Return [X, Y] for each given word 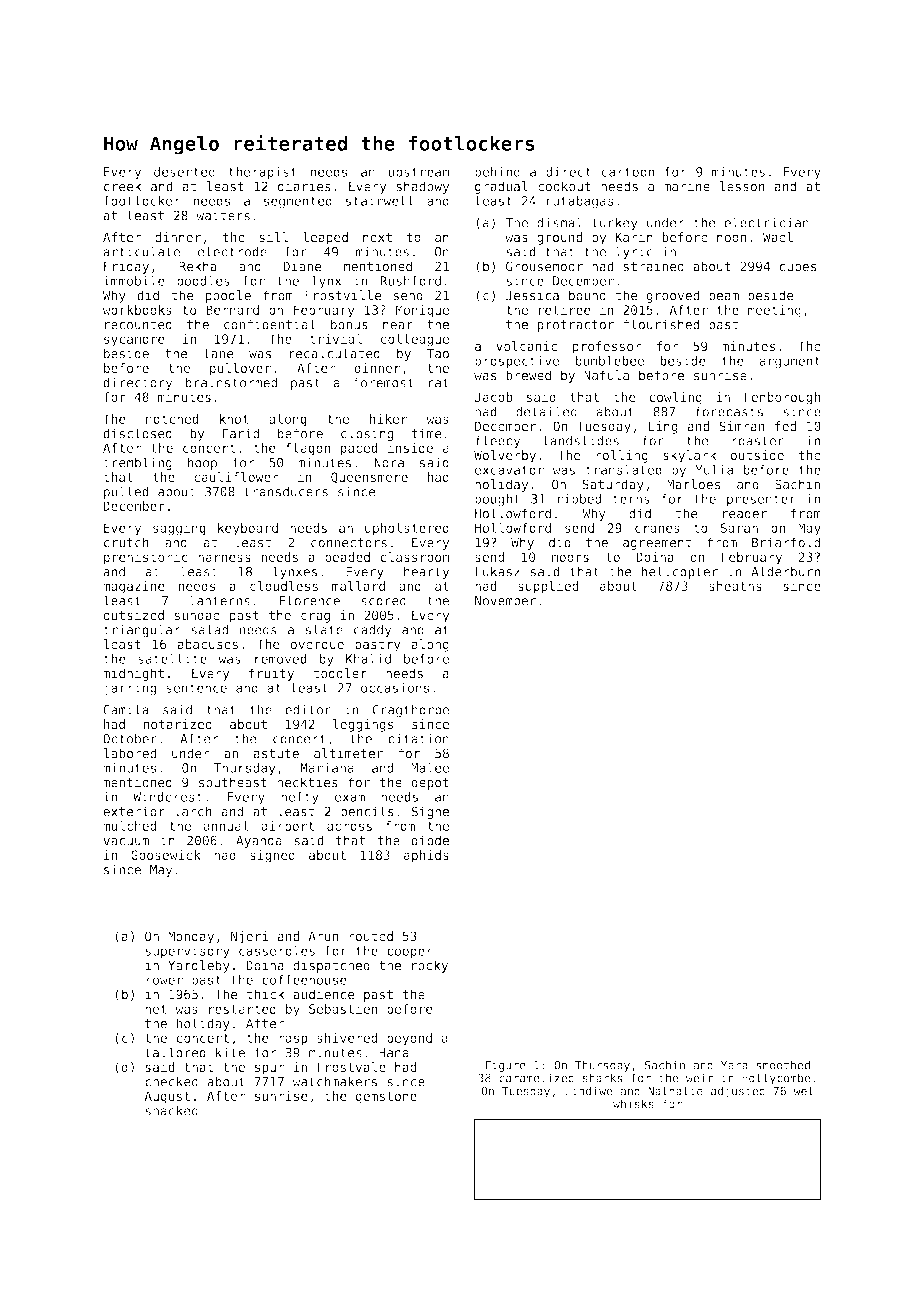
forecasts [729, 411]
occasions [395, 688]
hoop [202, 463]
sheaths [735, 586]
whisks [633, 1104]
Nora [389, 463]
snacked [171, 1110]
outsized [133, 615]
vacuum [126, 842]
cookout [564, 186]
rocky [430, 966]
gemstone [386, 1098]
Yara [734, 1065]
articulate [141, 251]
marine [687, 186]
